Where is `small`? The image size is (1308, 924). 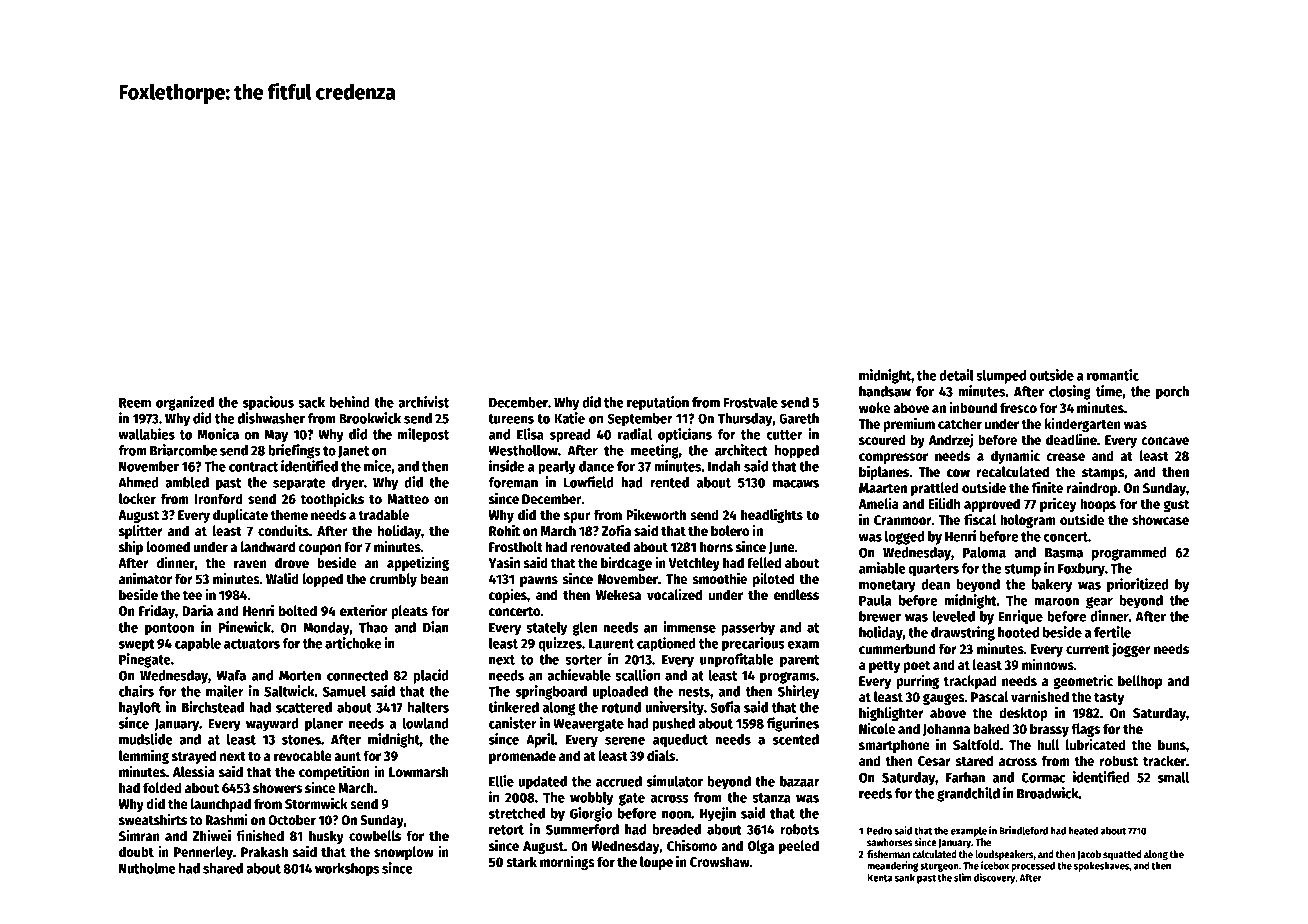 small is located at coordinates (1173, 777).
